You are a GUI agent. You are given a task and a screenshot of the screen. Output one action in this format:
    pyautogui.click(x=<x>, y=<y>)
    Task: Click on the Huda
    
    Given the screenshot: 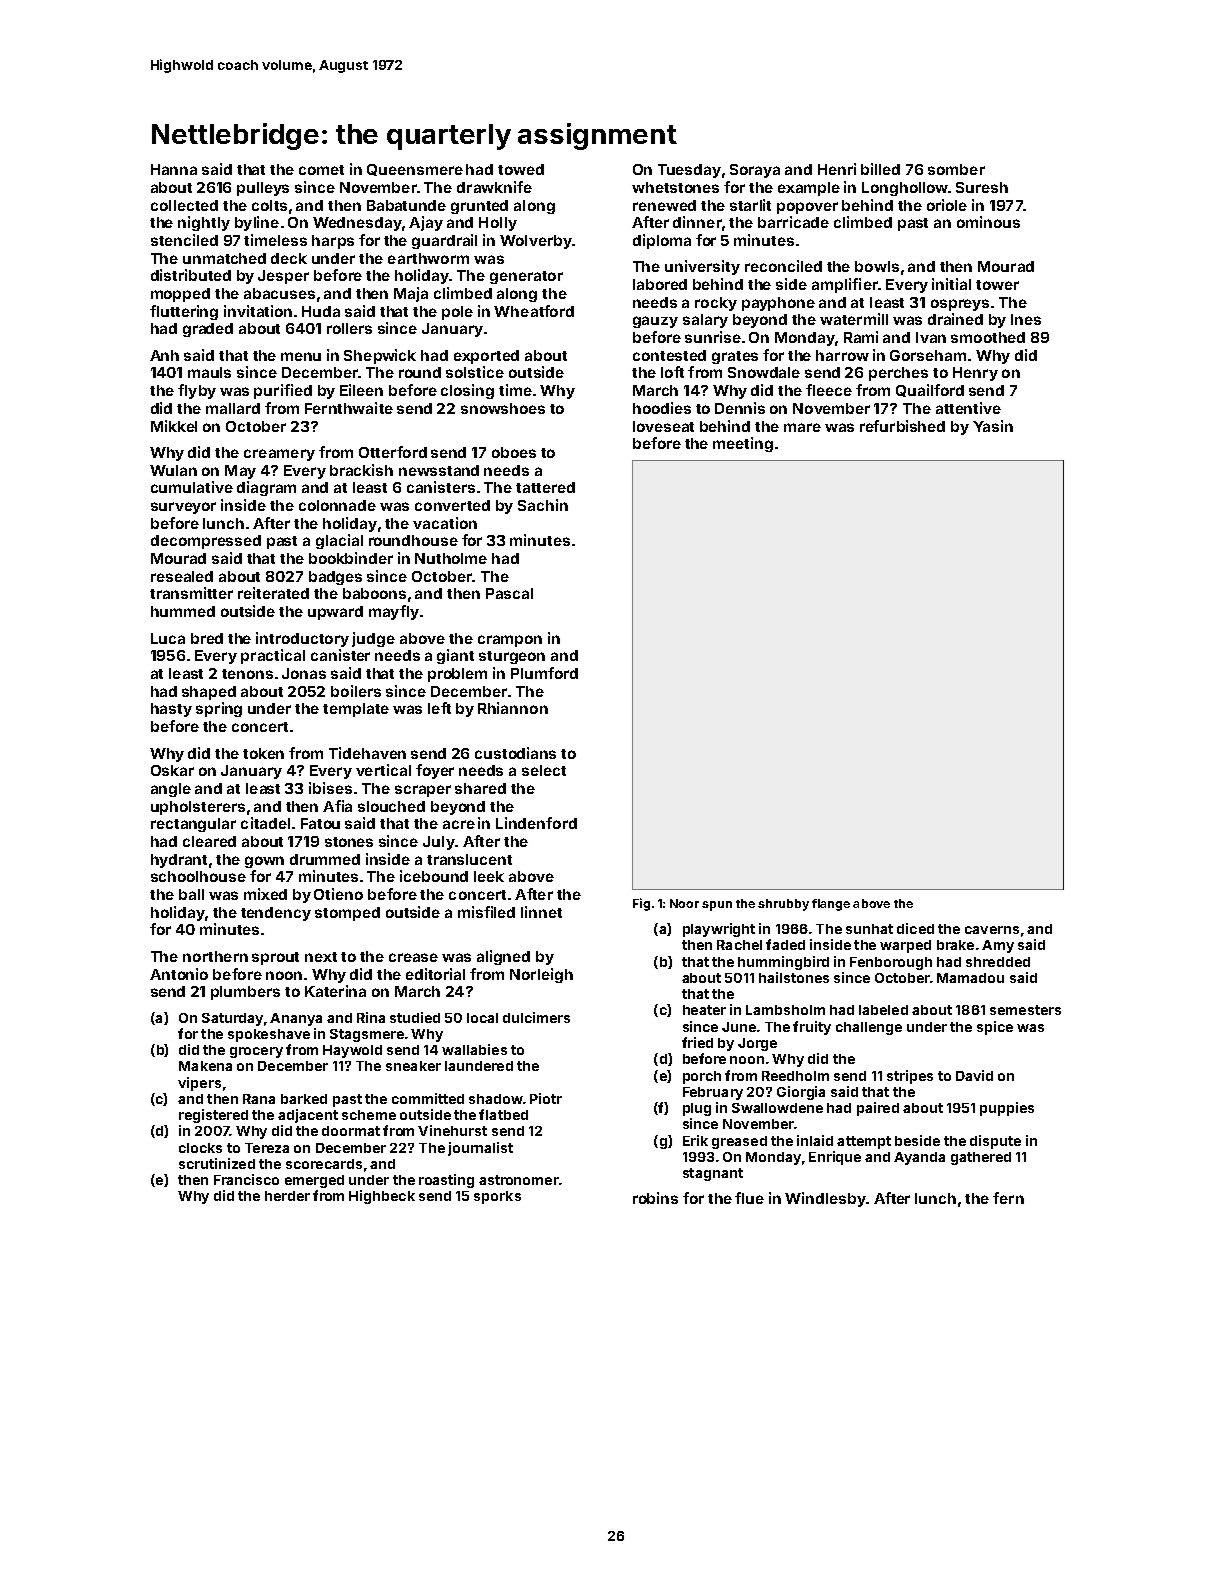 What is the action you would take?
    pyautogui.click(x=321, y=311)
